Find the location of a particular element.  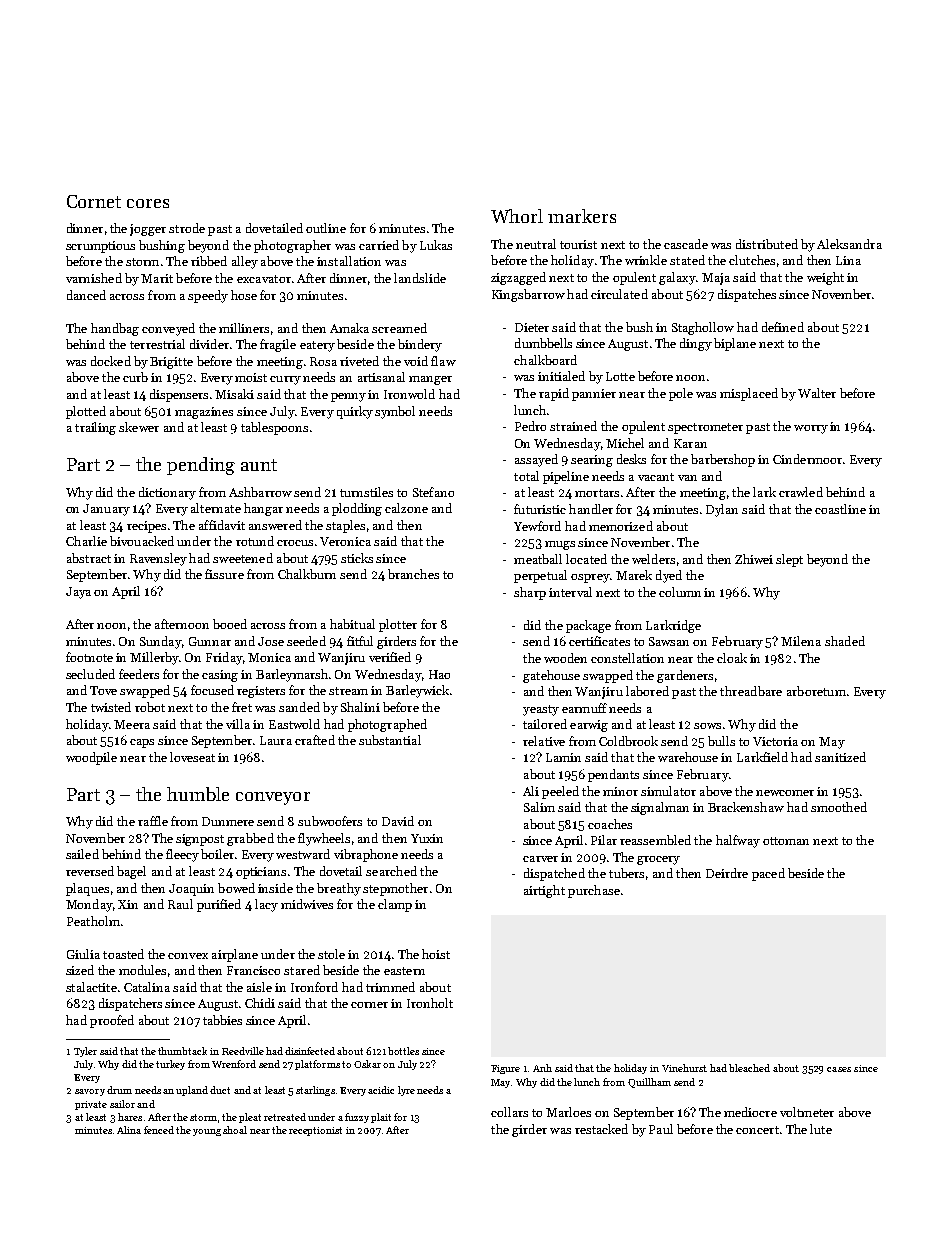

misplaced is located at coordinates (749, 394).
